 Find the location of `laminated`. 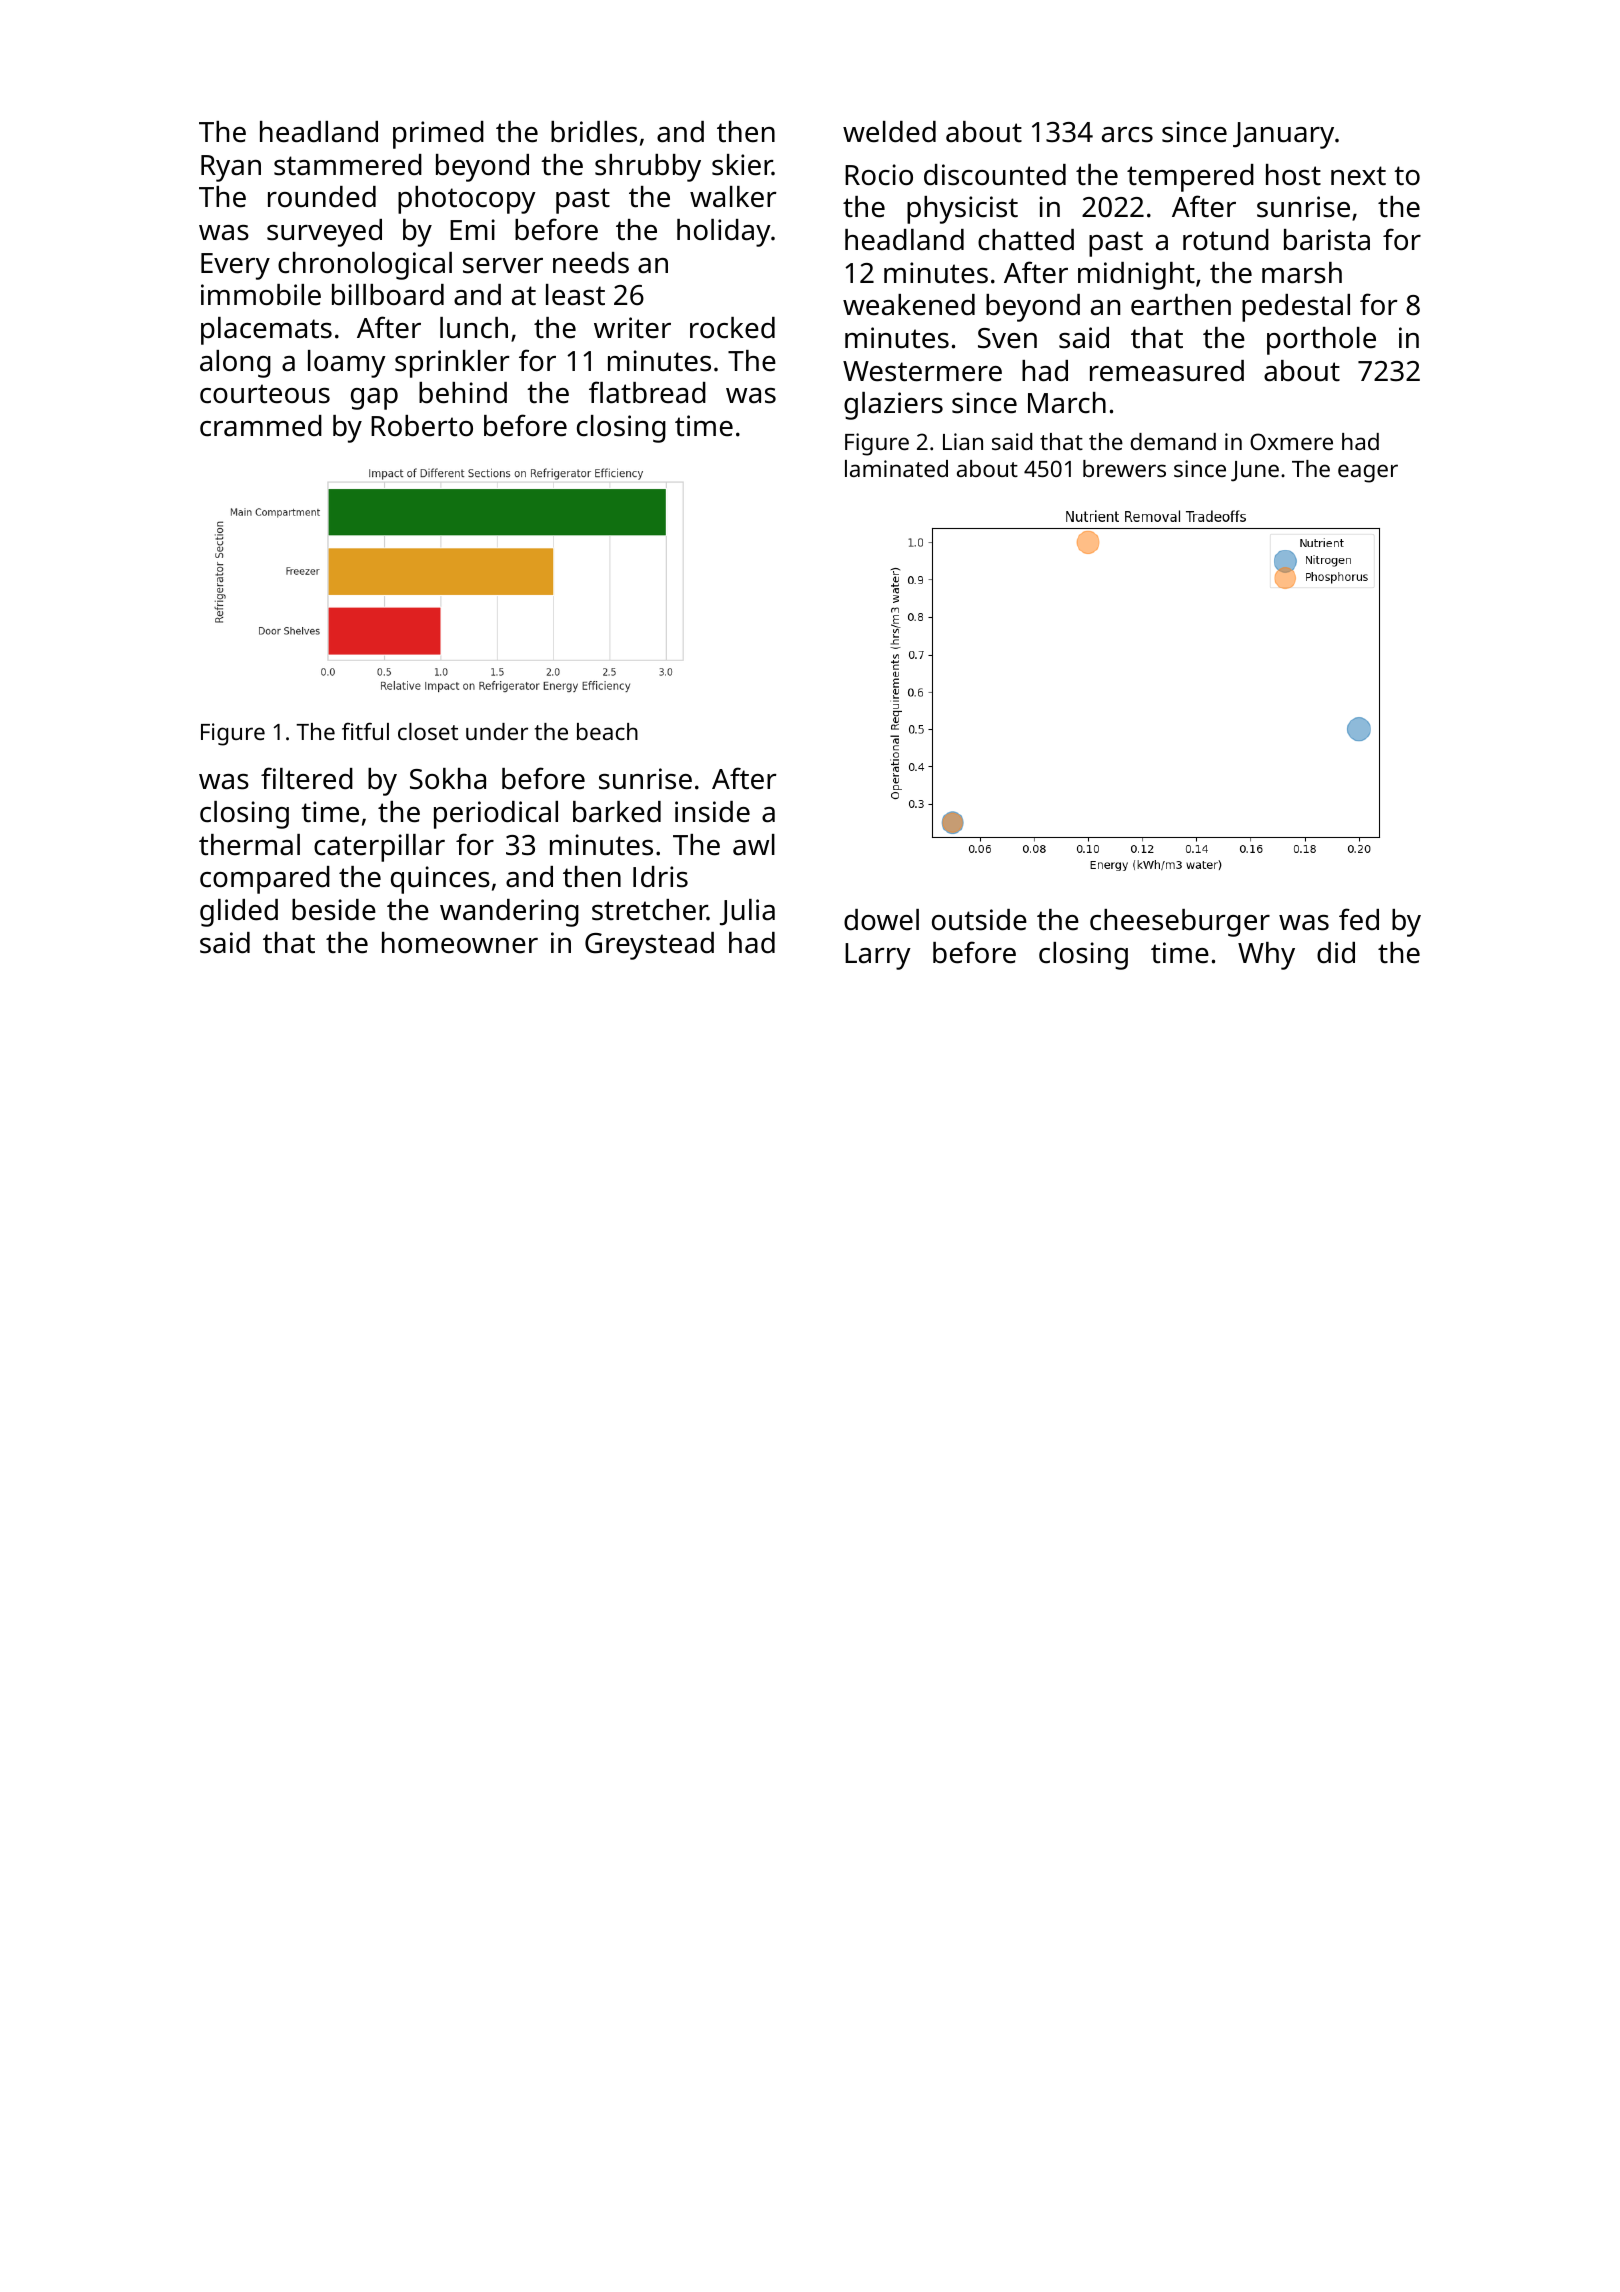

laminated is located at coordinates (896, 468).
